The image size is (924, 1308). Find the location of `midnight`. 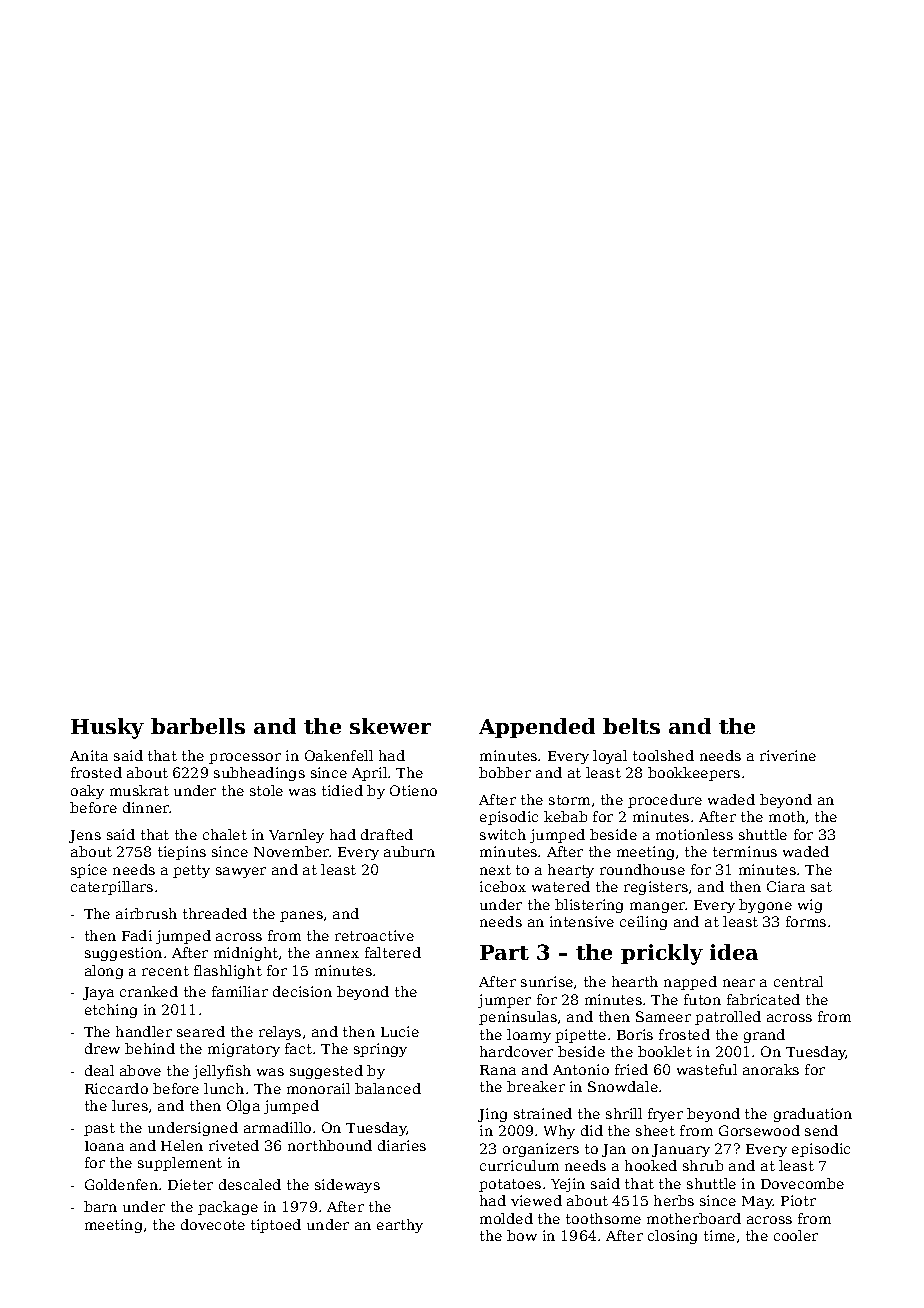

midnight is located at coordinates (246, 954).
